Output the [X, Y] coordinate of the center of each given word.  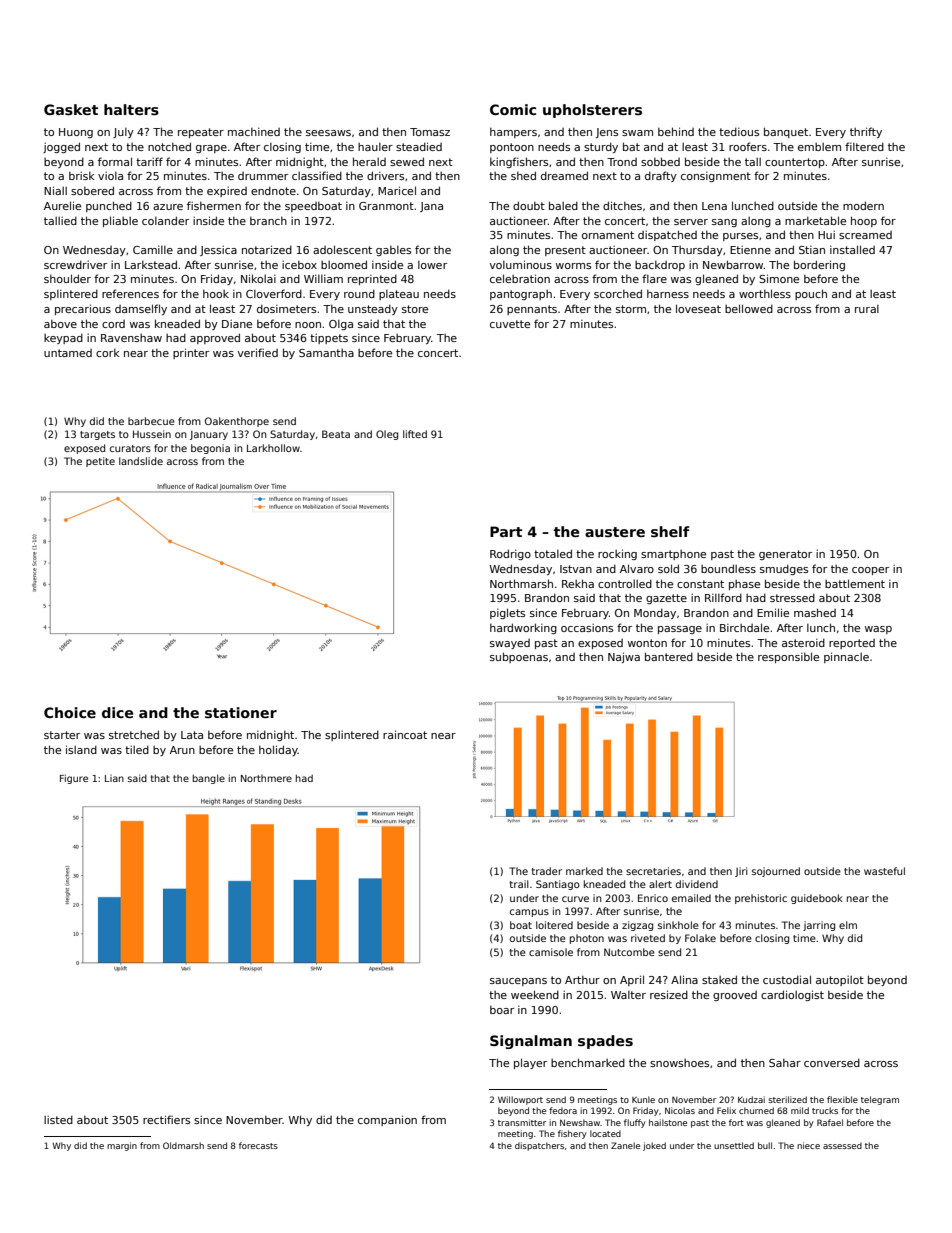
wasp [878, 630]
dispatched [667, 235]
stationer [241, 712]
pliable [120, 221]
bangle [209, 779]
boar [502, 1009]
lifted [415, 434]
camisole [551, 952]
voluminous [521, 264]
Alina [684, 979]
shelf [670, 531]
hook [216, 293]
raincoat [405, 734]
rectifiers [166, 1119]
